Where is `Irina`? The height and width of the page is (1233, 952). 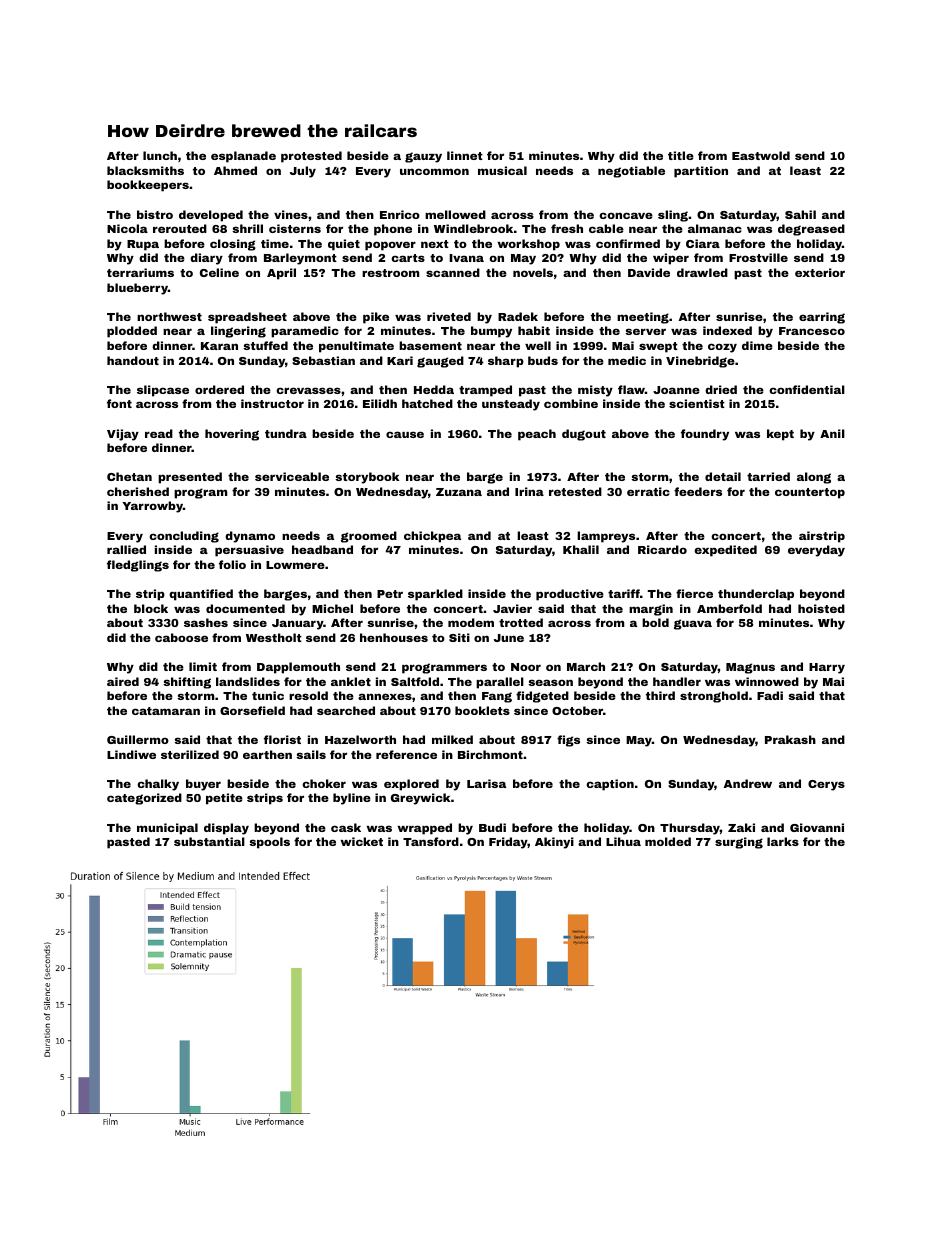
Irina is located at coordinates (529, 491).
